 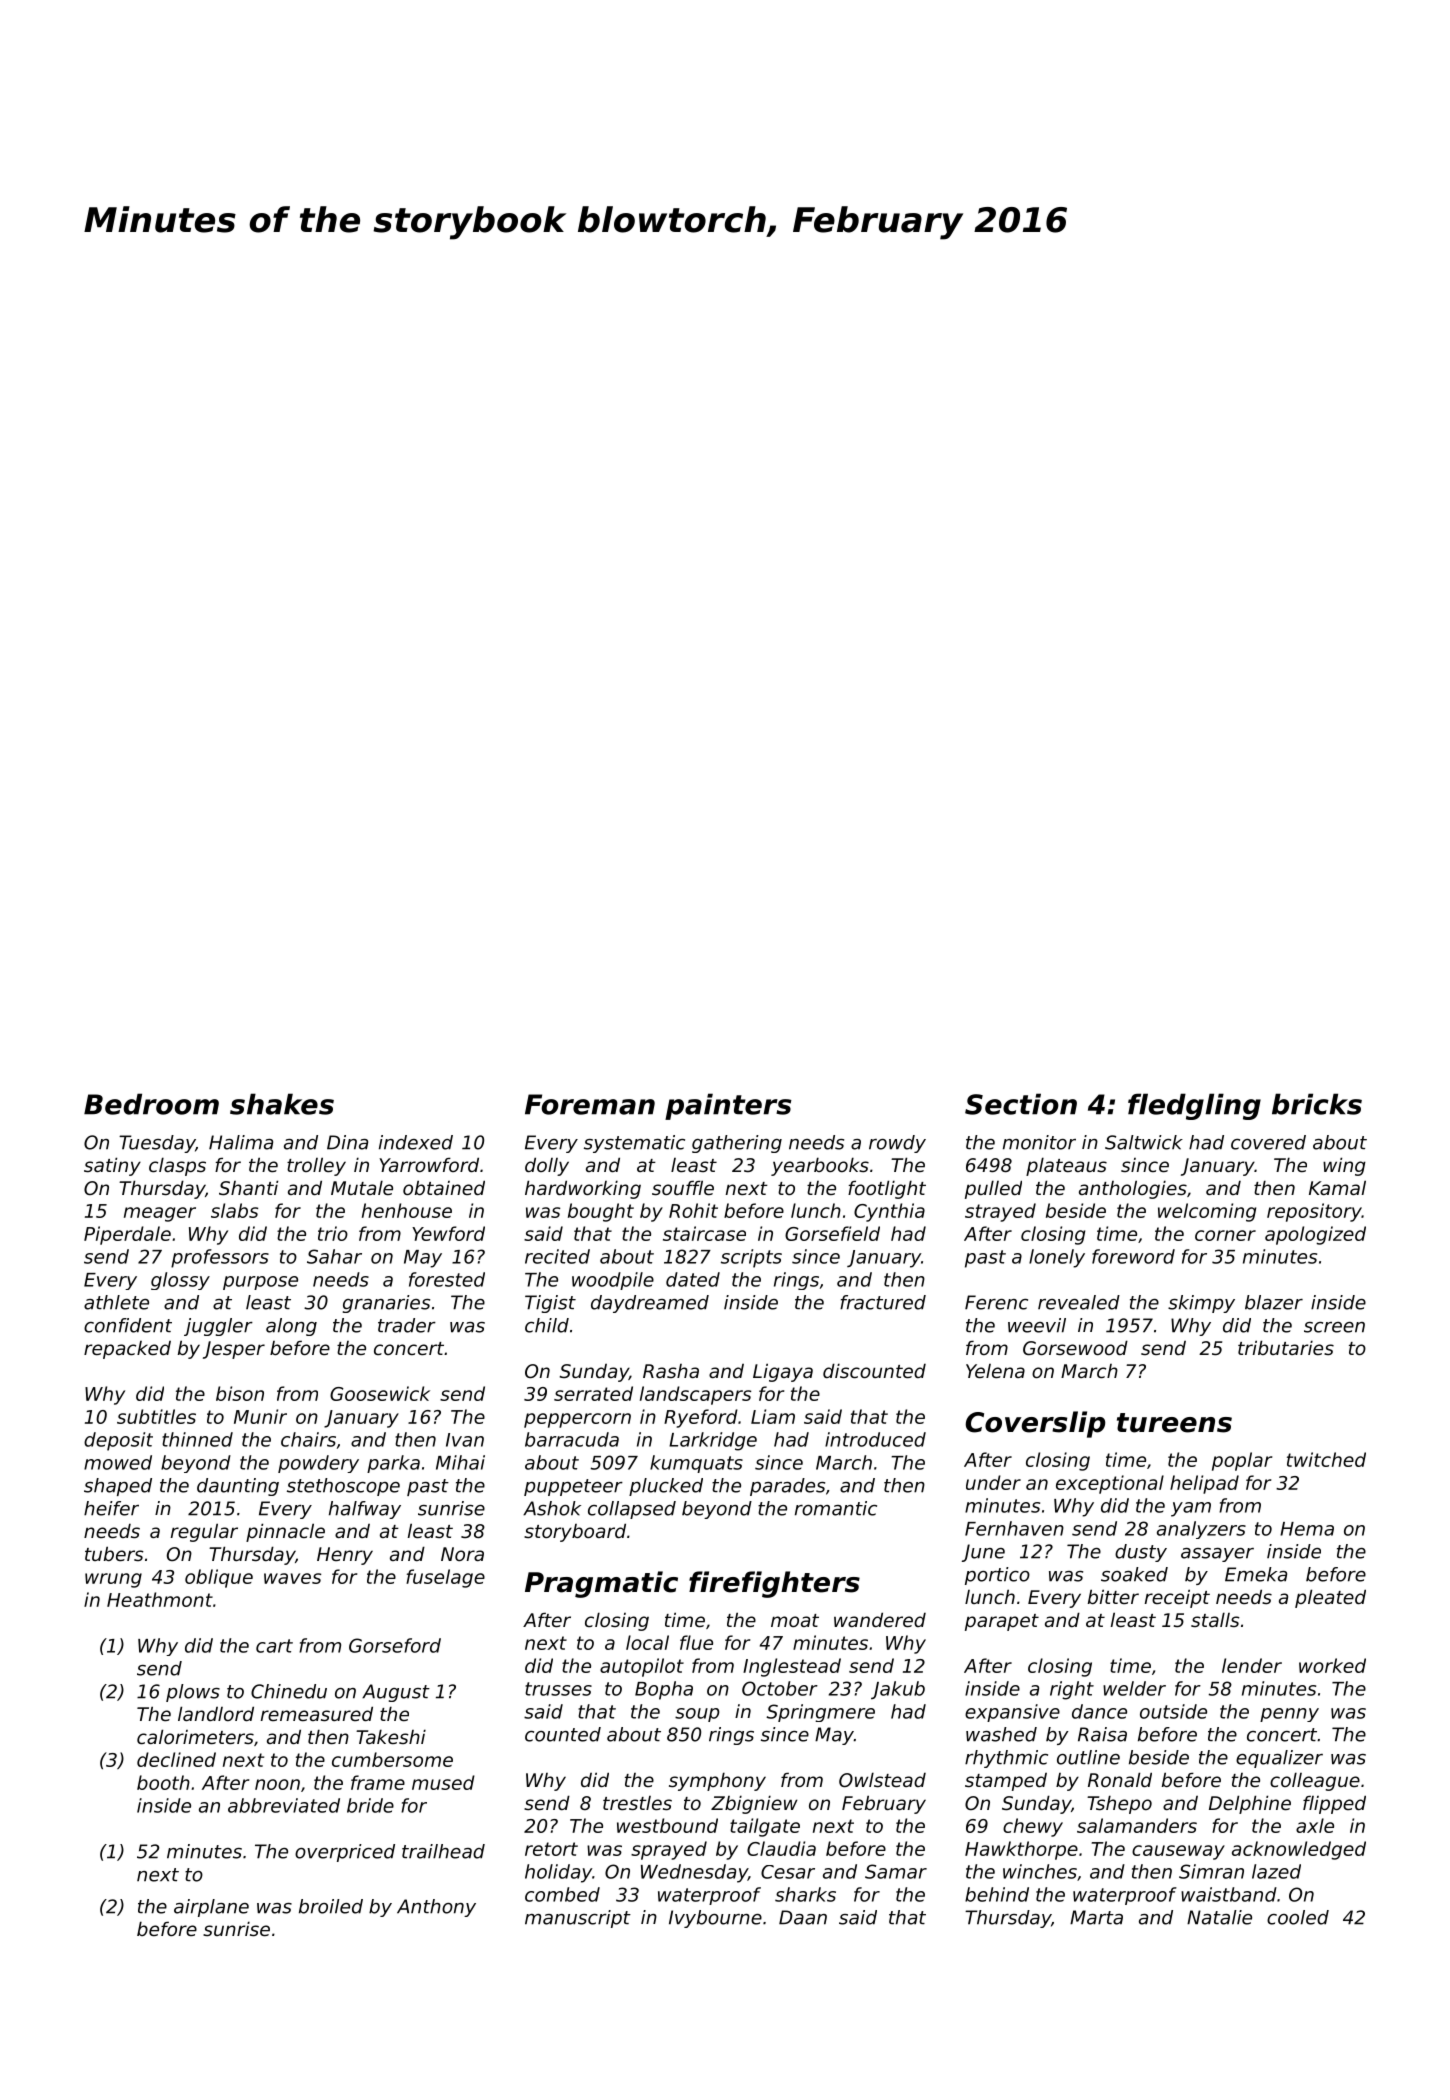 What do you see at coordinates (997, 1576) in the document?
I see `portico` at bounding box center [997, 1576].
